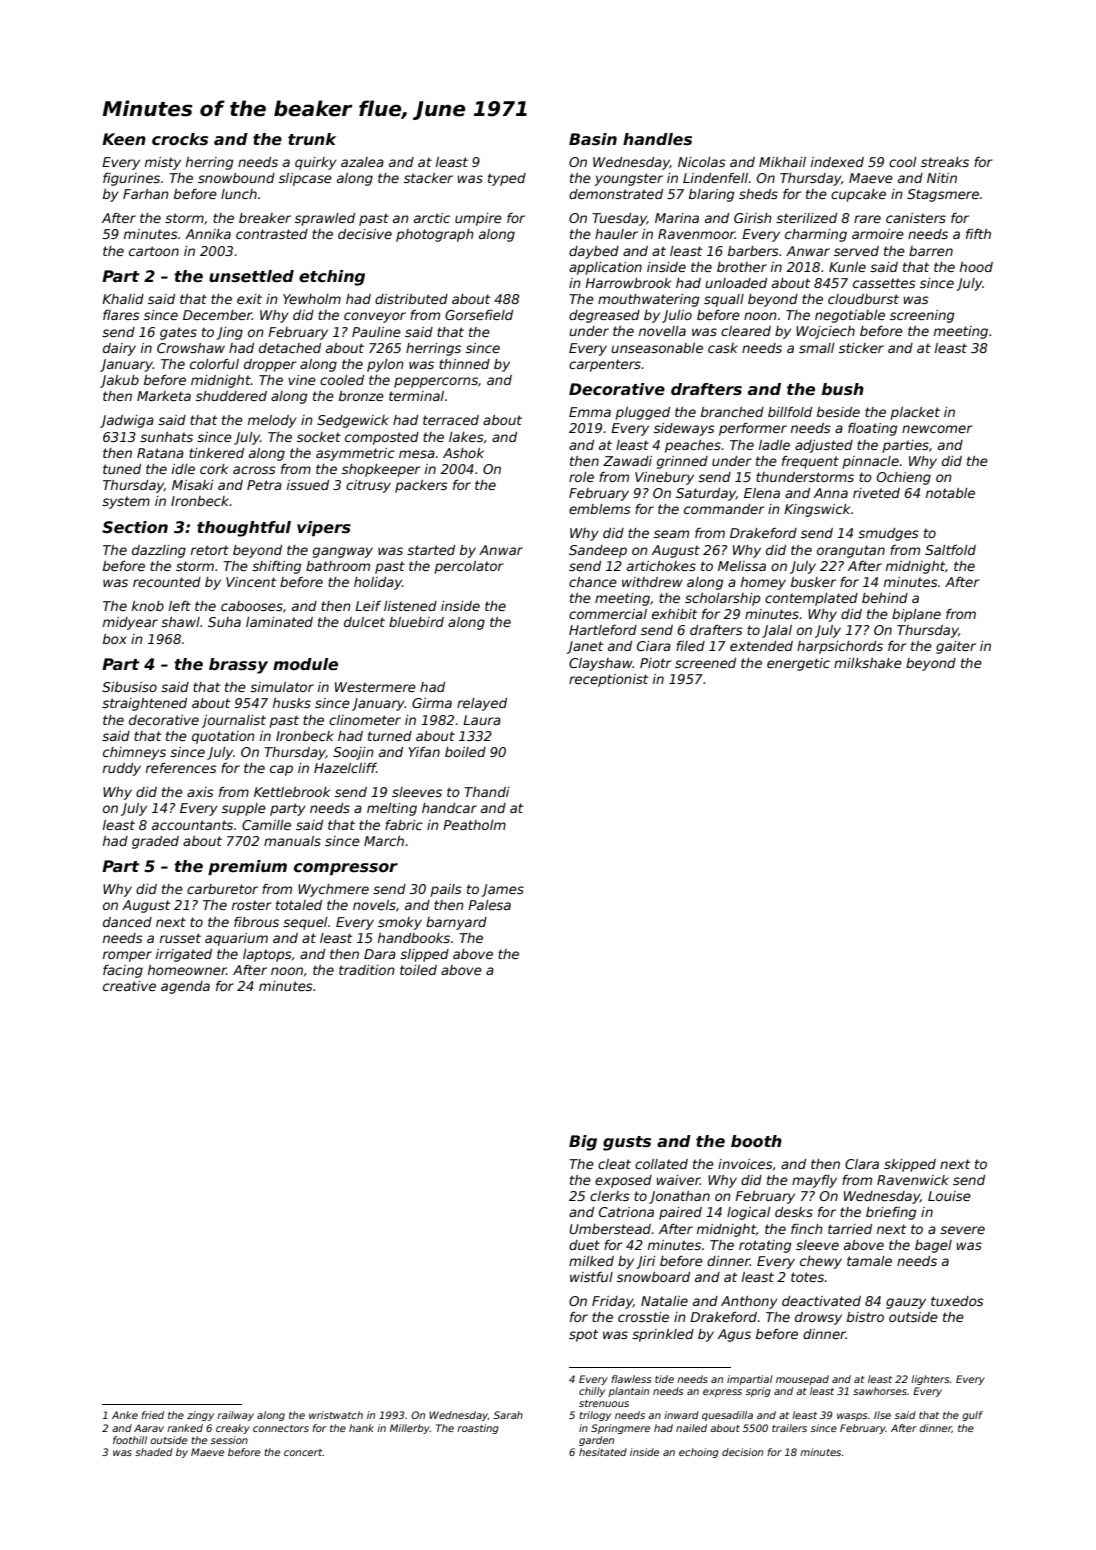  Describe the element at coordinates (154, 1452) in the document. I see `shaded` at that location.
